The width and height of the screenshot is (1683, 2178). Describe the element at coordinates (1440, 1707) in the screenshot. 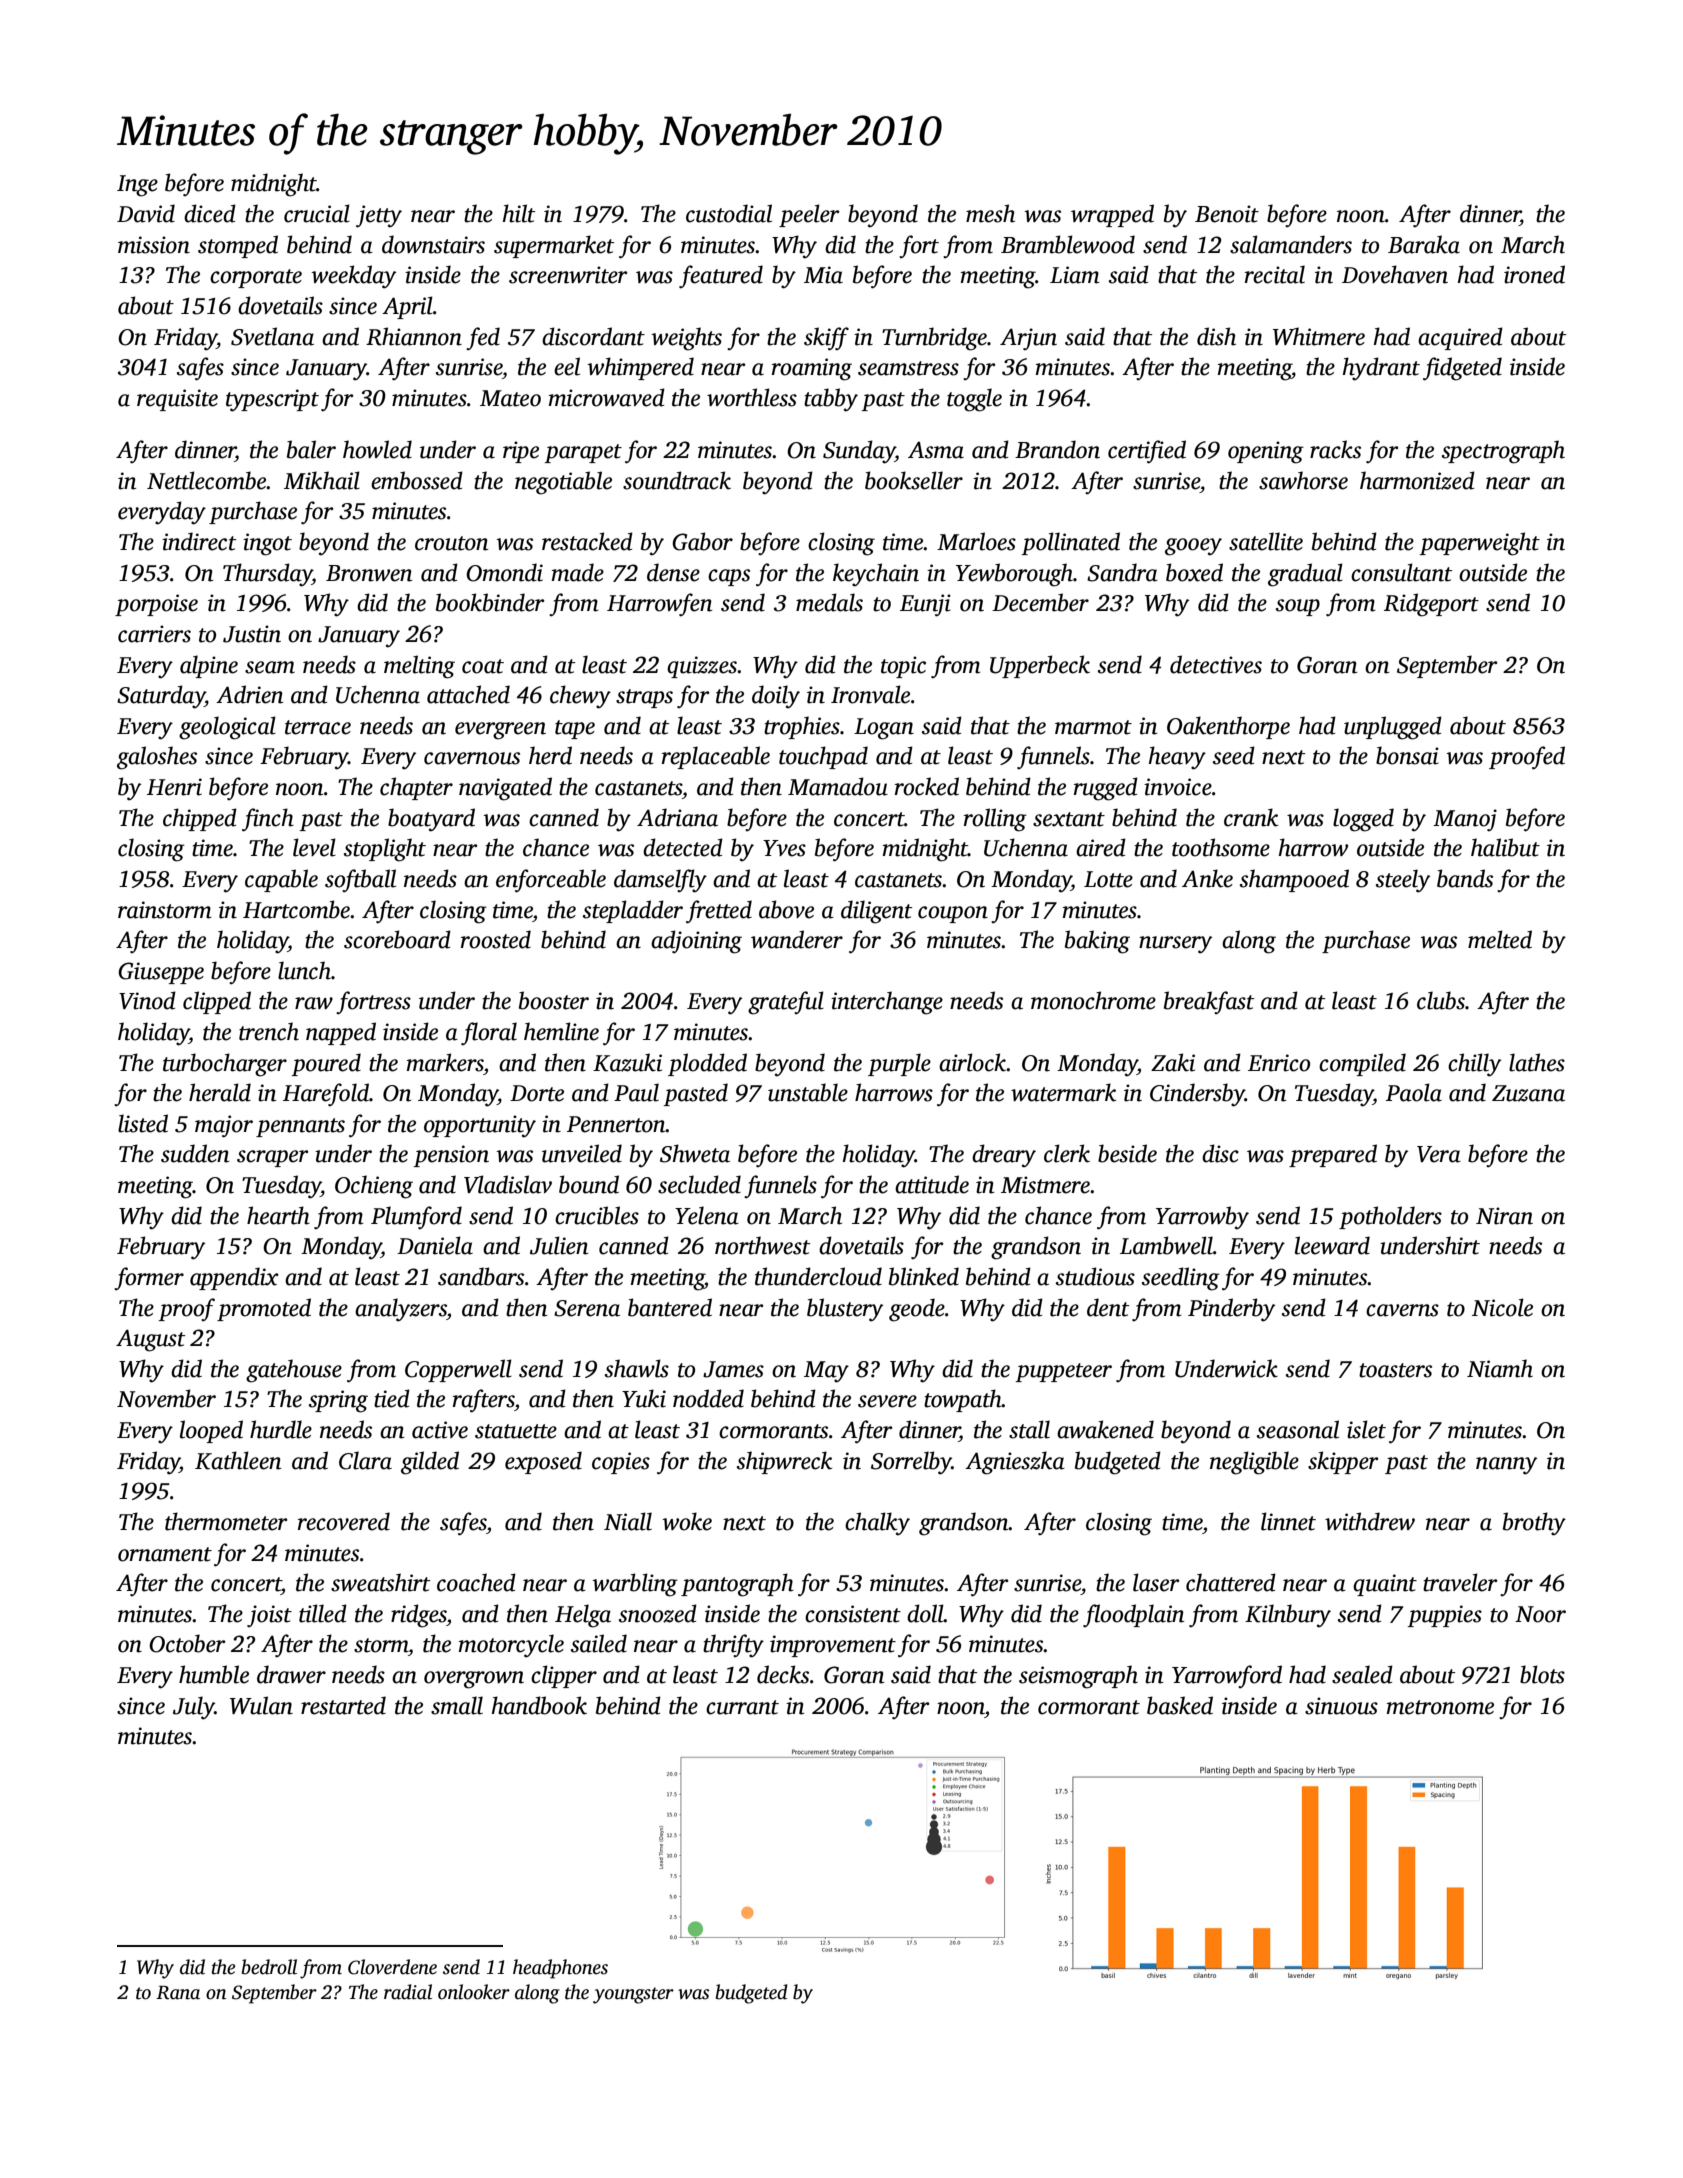

I see `metronome` at that location.
